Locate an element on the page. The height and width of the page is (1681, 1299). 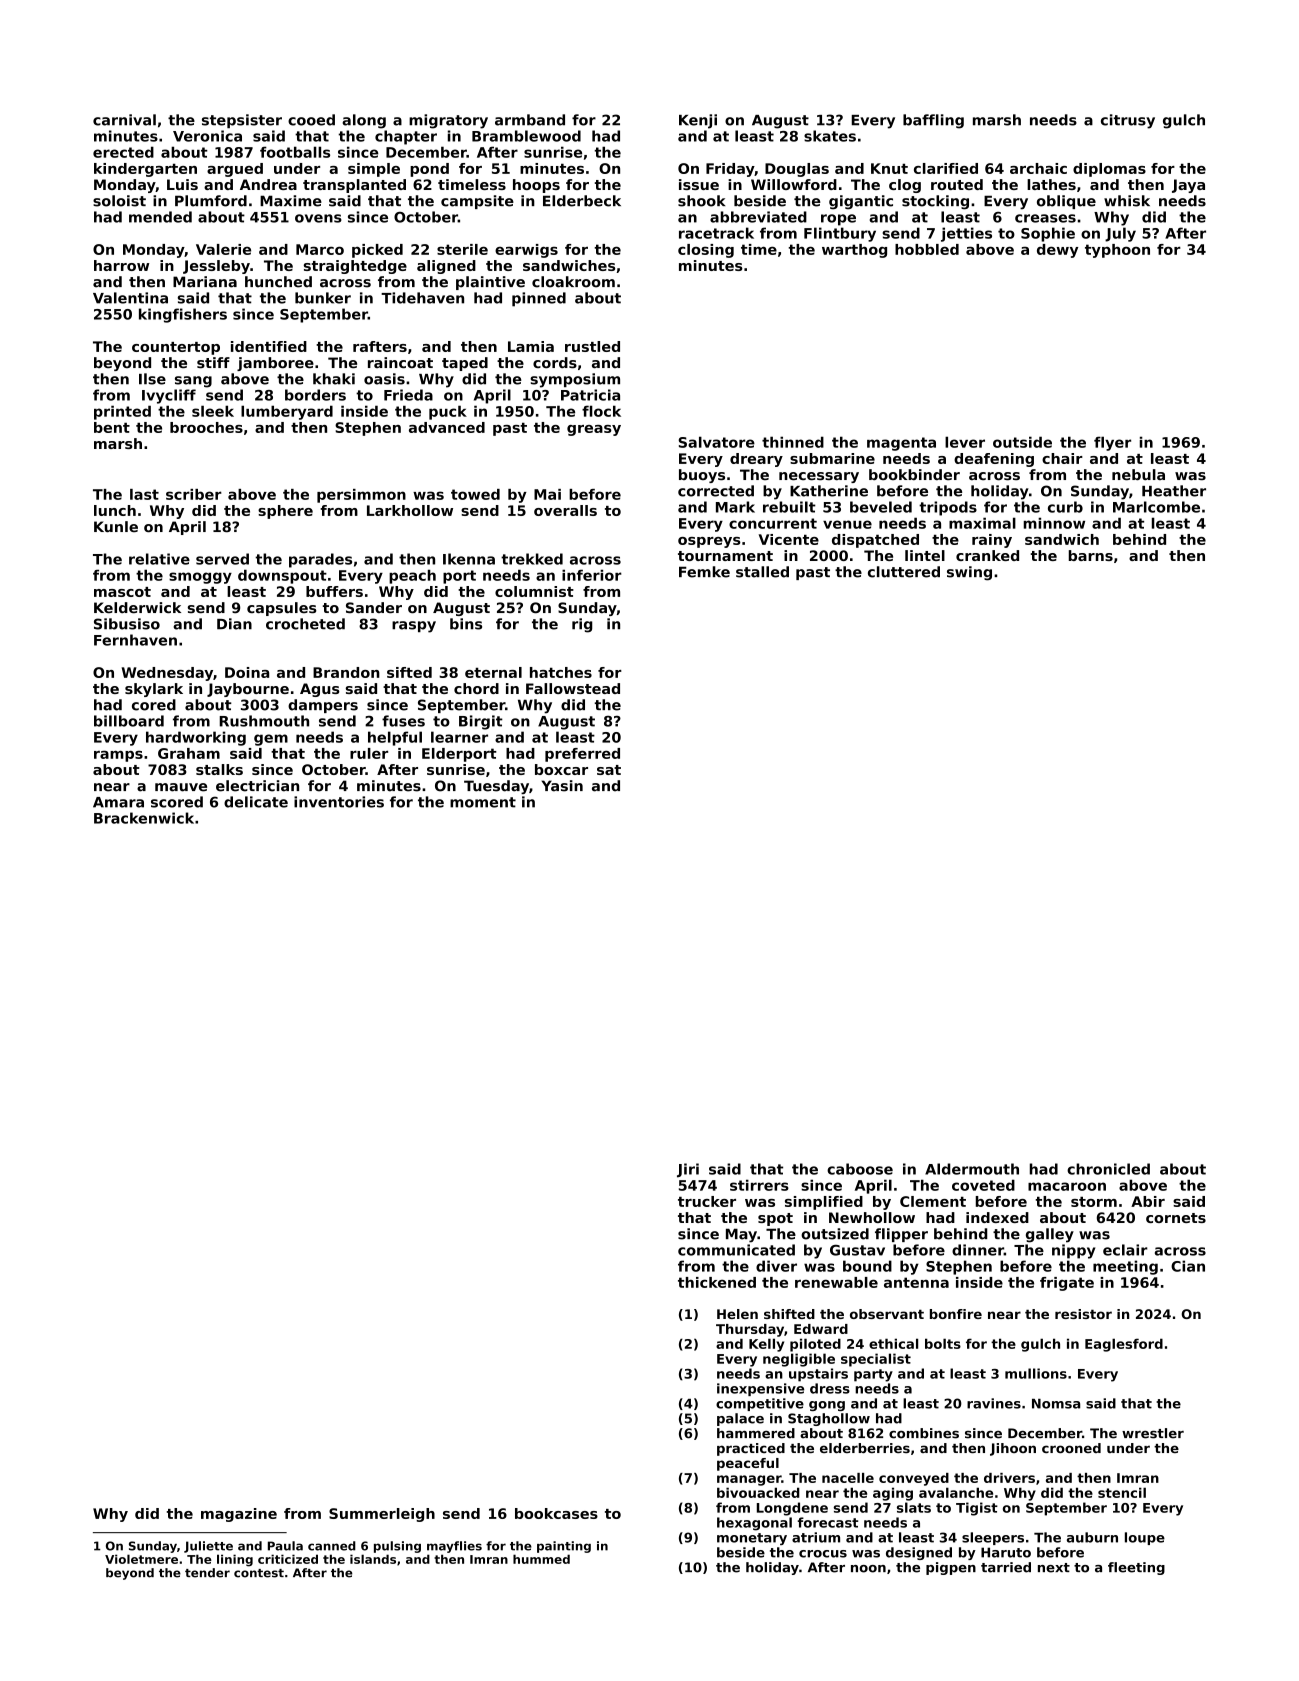
baffling is located at coordinates (933, 121).
